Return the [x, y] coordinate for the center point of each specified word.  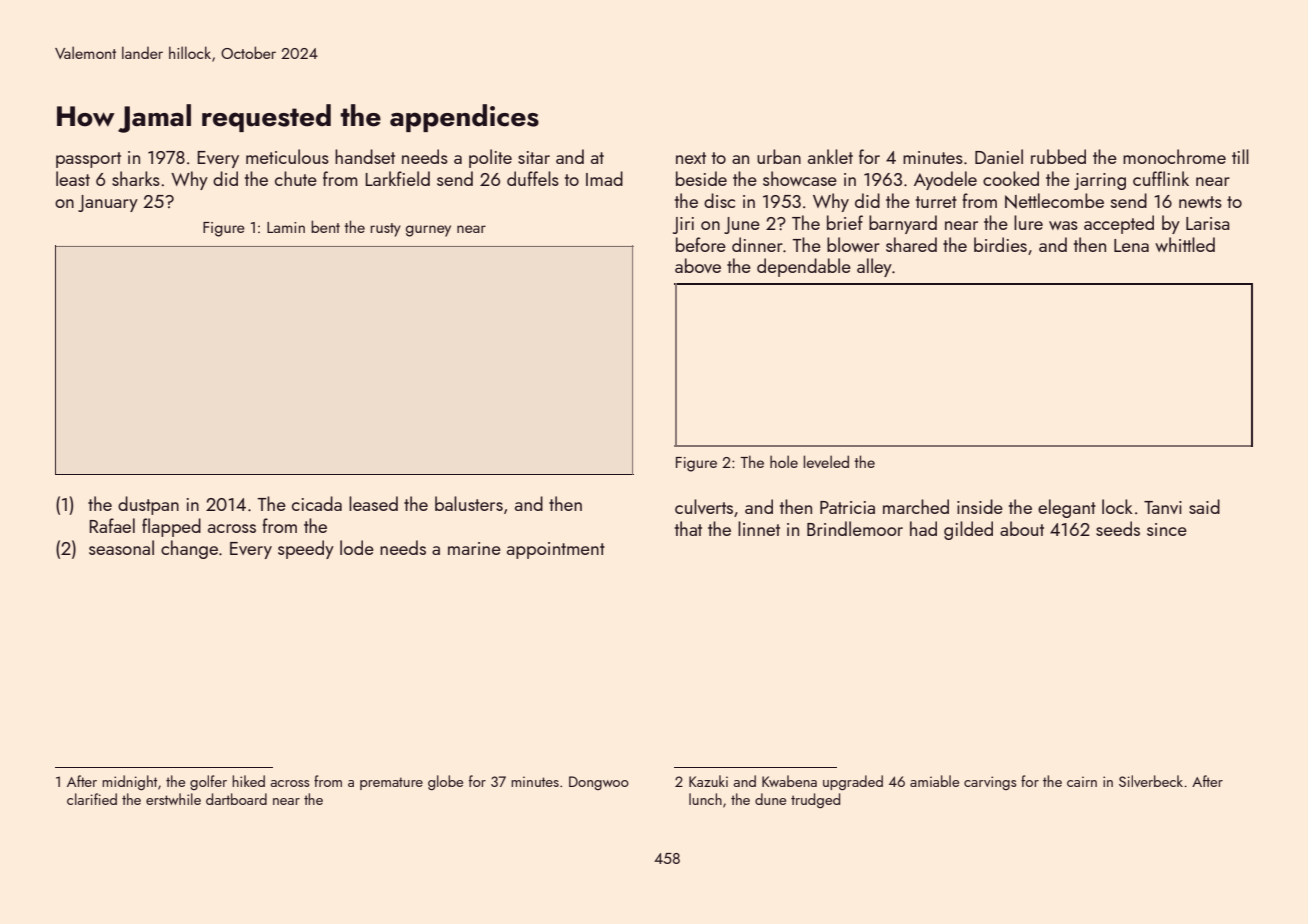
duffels [533, 178]
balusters [469, 503]
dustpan [148, 505]
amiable [934, 781]
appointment [556, 550]
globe [445, 783]
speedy [306, 549]
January [108, 203]
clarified [92, 799]
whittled [1185, 244]
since [1167, 529]
